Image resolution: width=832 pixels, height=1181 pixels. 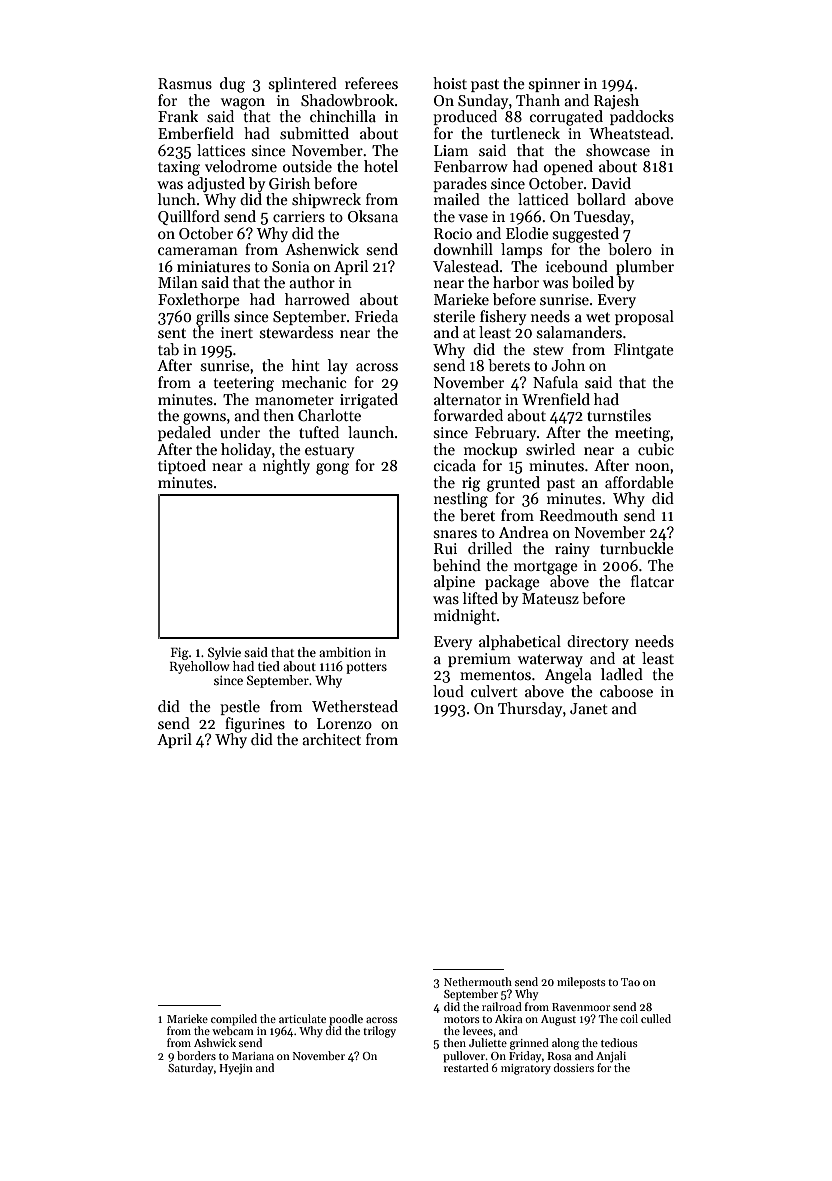 What do you see at coordinates (465, 617) in the screenshot?
I see `midnight` at bounding box center [465, 617].
